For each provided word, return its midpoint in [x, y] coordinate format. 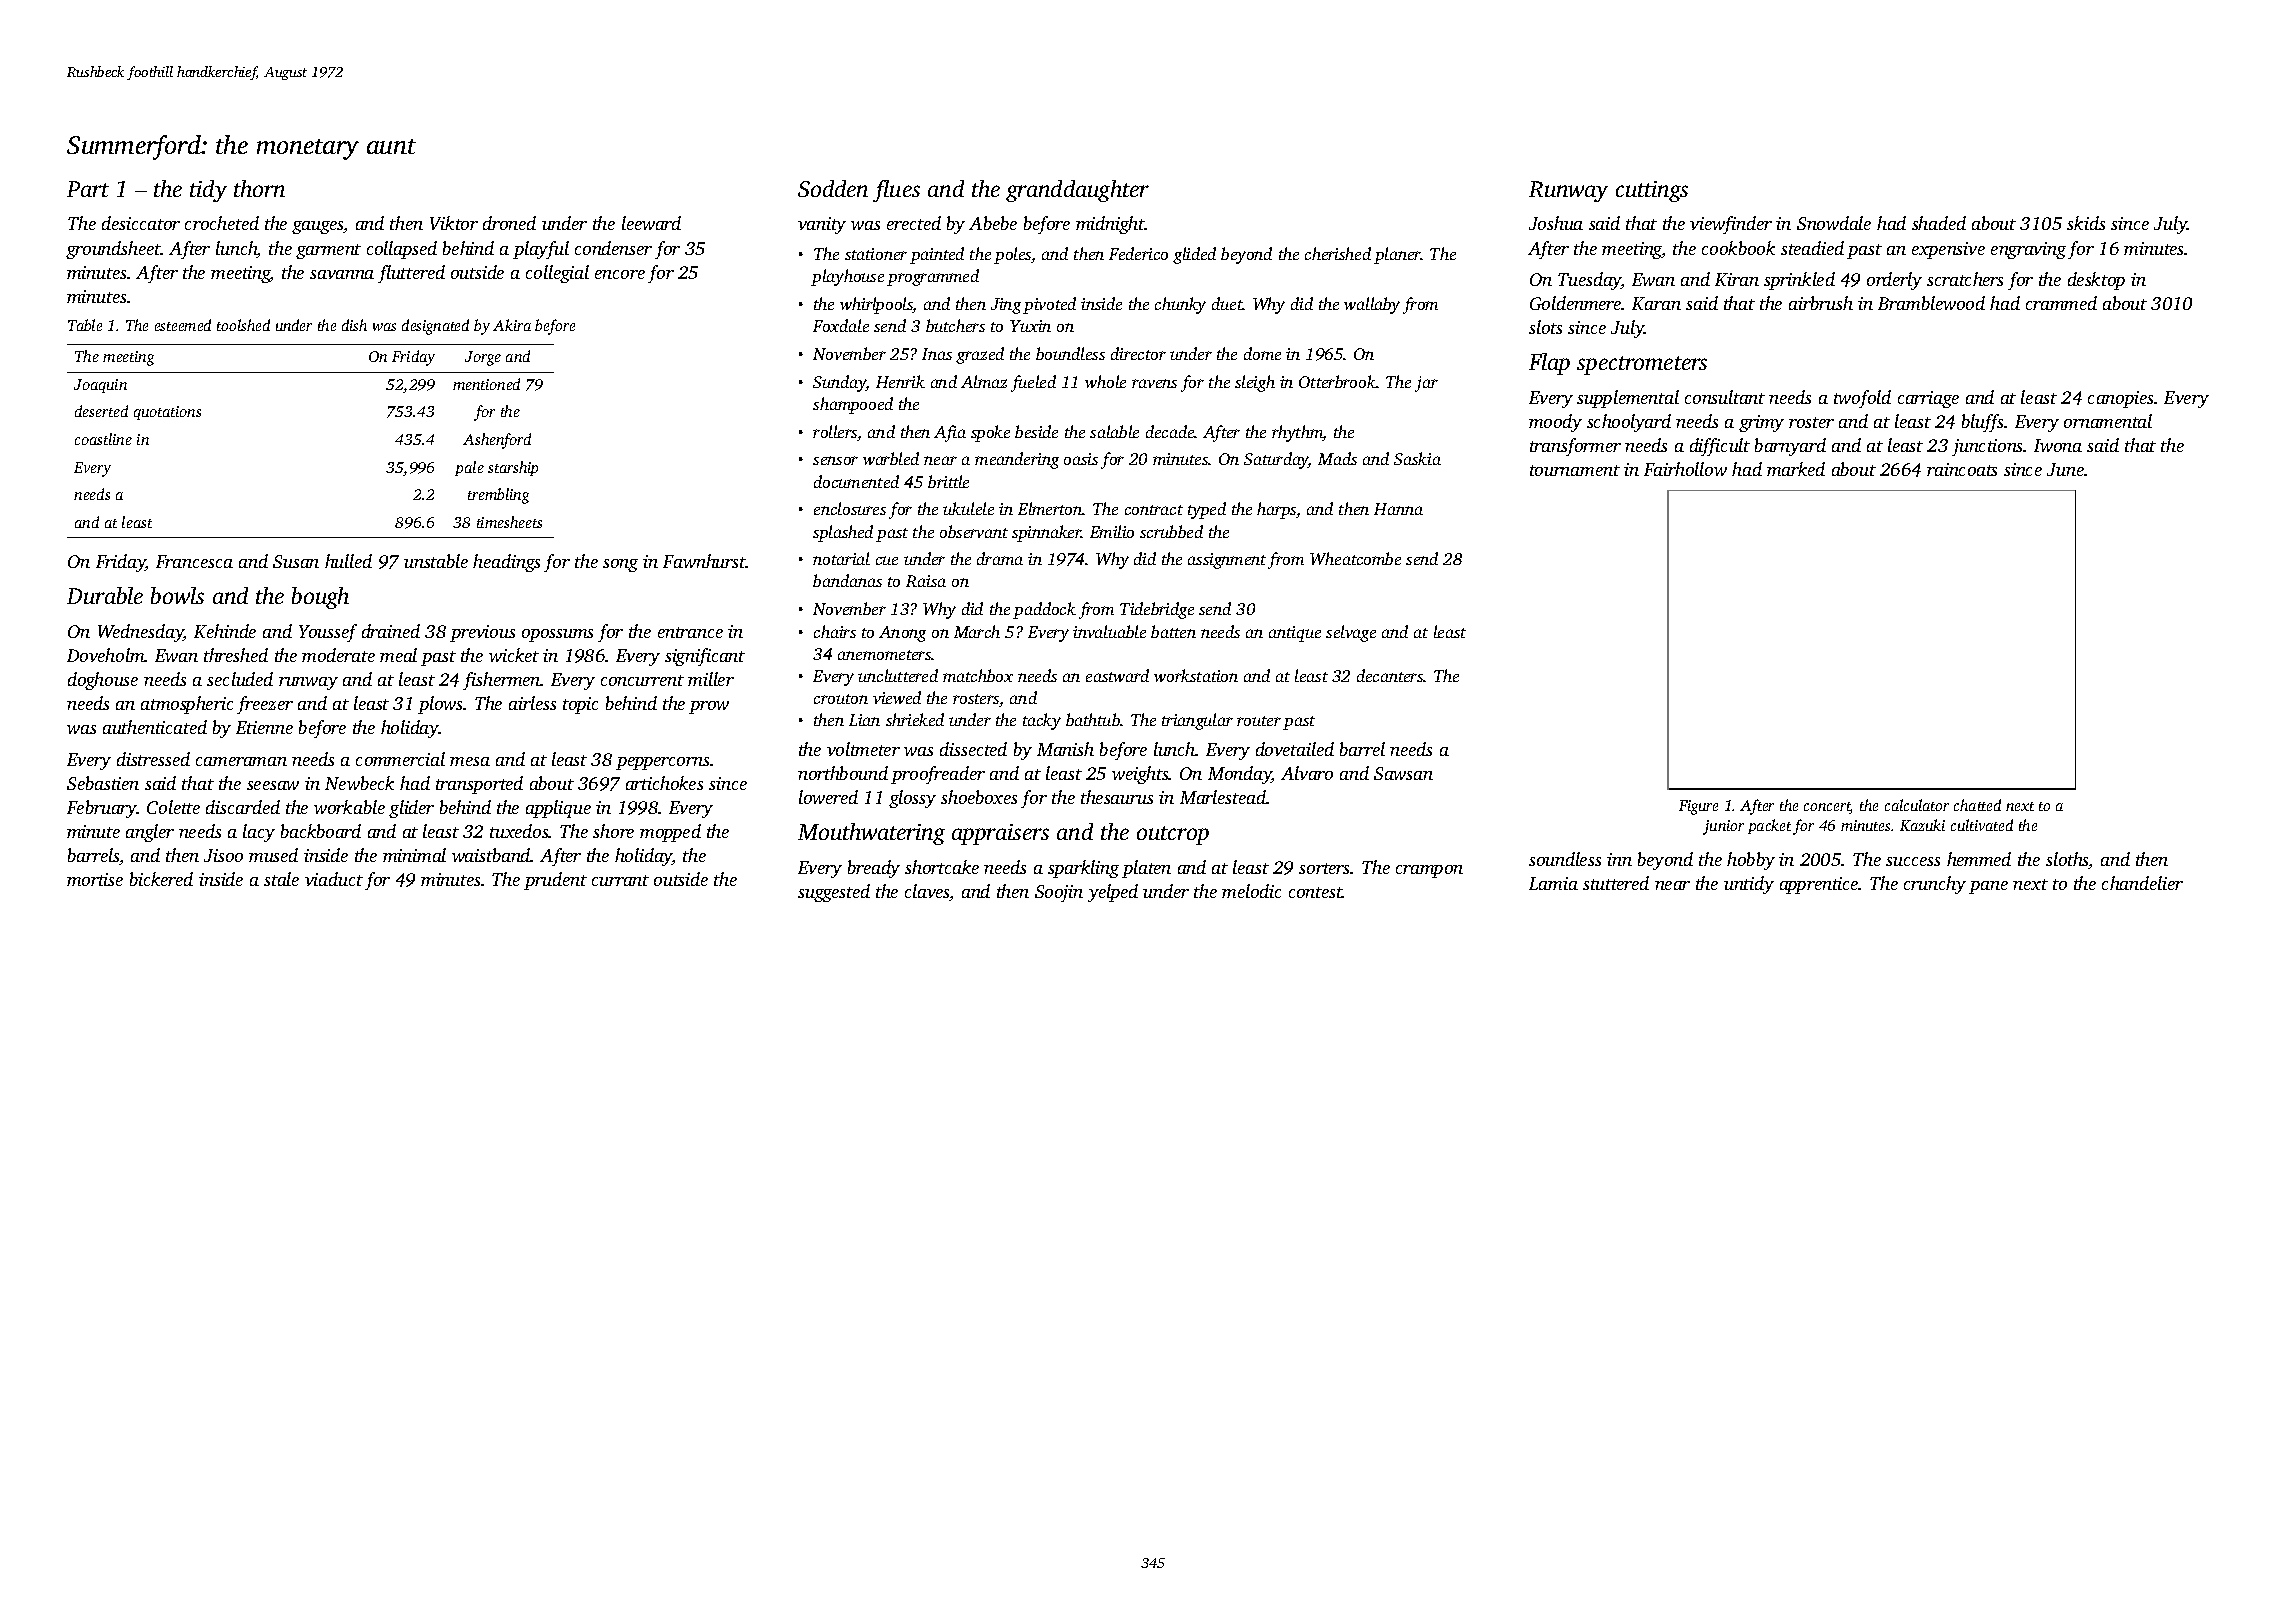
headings [506, 563]
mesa [470, 761]
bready [874, 869]
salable [1114, 431]
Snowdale [1834, 223]
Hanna [1398, 509]
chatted [1977, 805]
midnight [1110, 225]
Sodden [833, 188]
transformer [1575, 447]
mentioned [486, 384]
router [1259, 721]
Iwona [2058, 445]
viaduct [334, 879]
